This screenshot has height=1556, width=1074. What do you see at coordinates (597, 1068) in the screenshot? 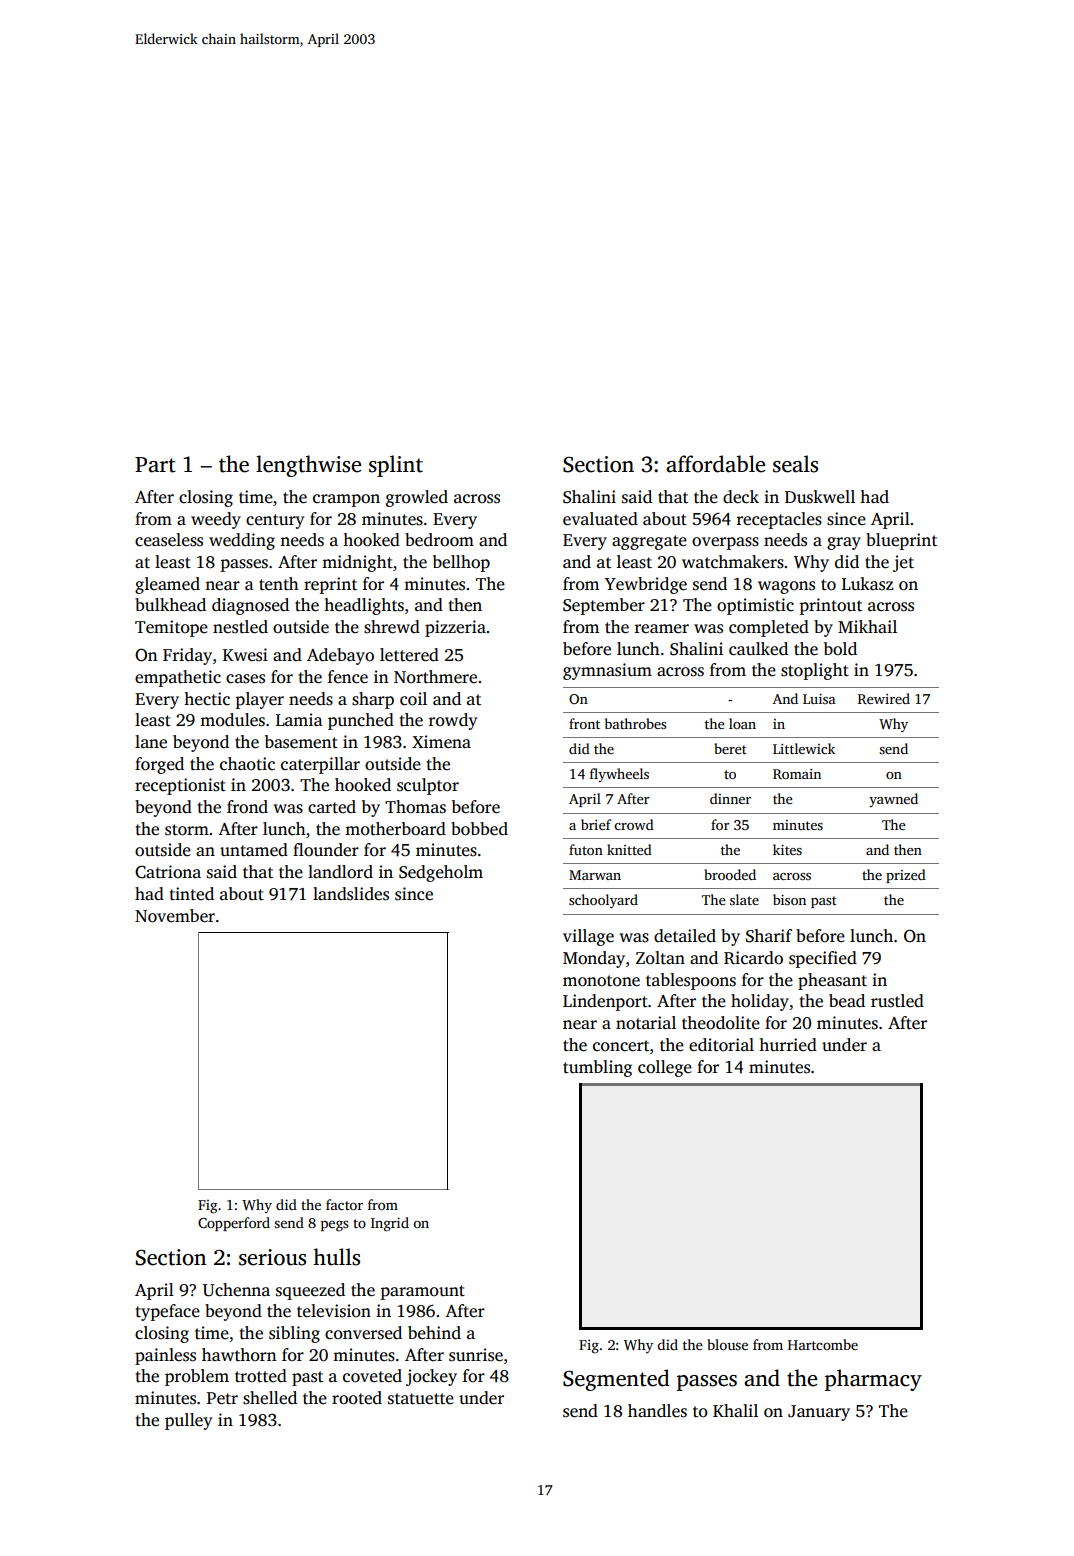
I see `tumbling` at bounding box center [597, 1068].
